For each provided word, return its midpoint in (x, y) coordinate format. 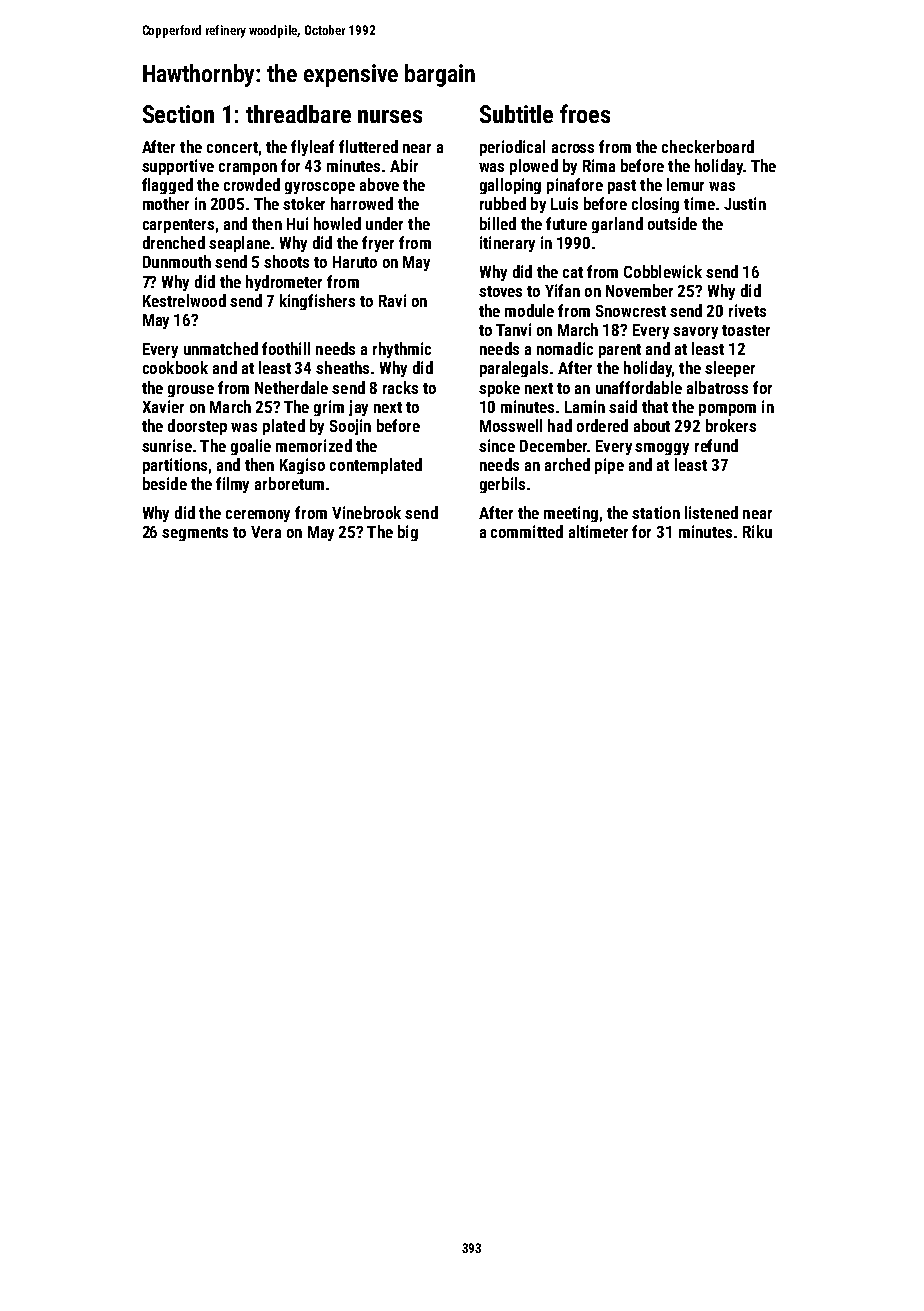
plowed (534, 167)
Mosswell (511, 425)
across (573, 148)
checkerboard (708, 146)
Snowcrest (631, 311)
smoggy (662, 449)
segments (195, 534)
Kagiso (302, 466)
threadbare (298, 114)
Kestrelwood (184, 300)
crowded (252, 184)
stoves (500, 291)
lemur (685, 184)
